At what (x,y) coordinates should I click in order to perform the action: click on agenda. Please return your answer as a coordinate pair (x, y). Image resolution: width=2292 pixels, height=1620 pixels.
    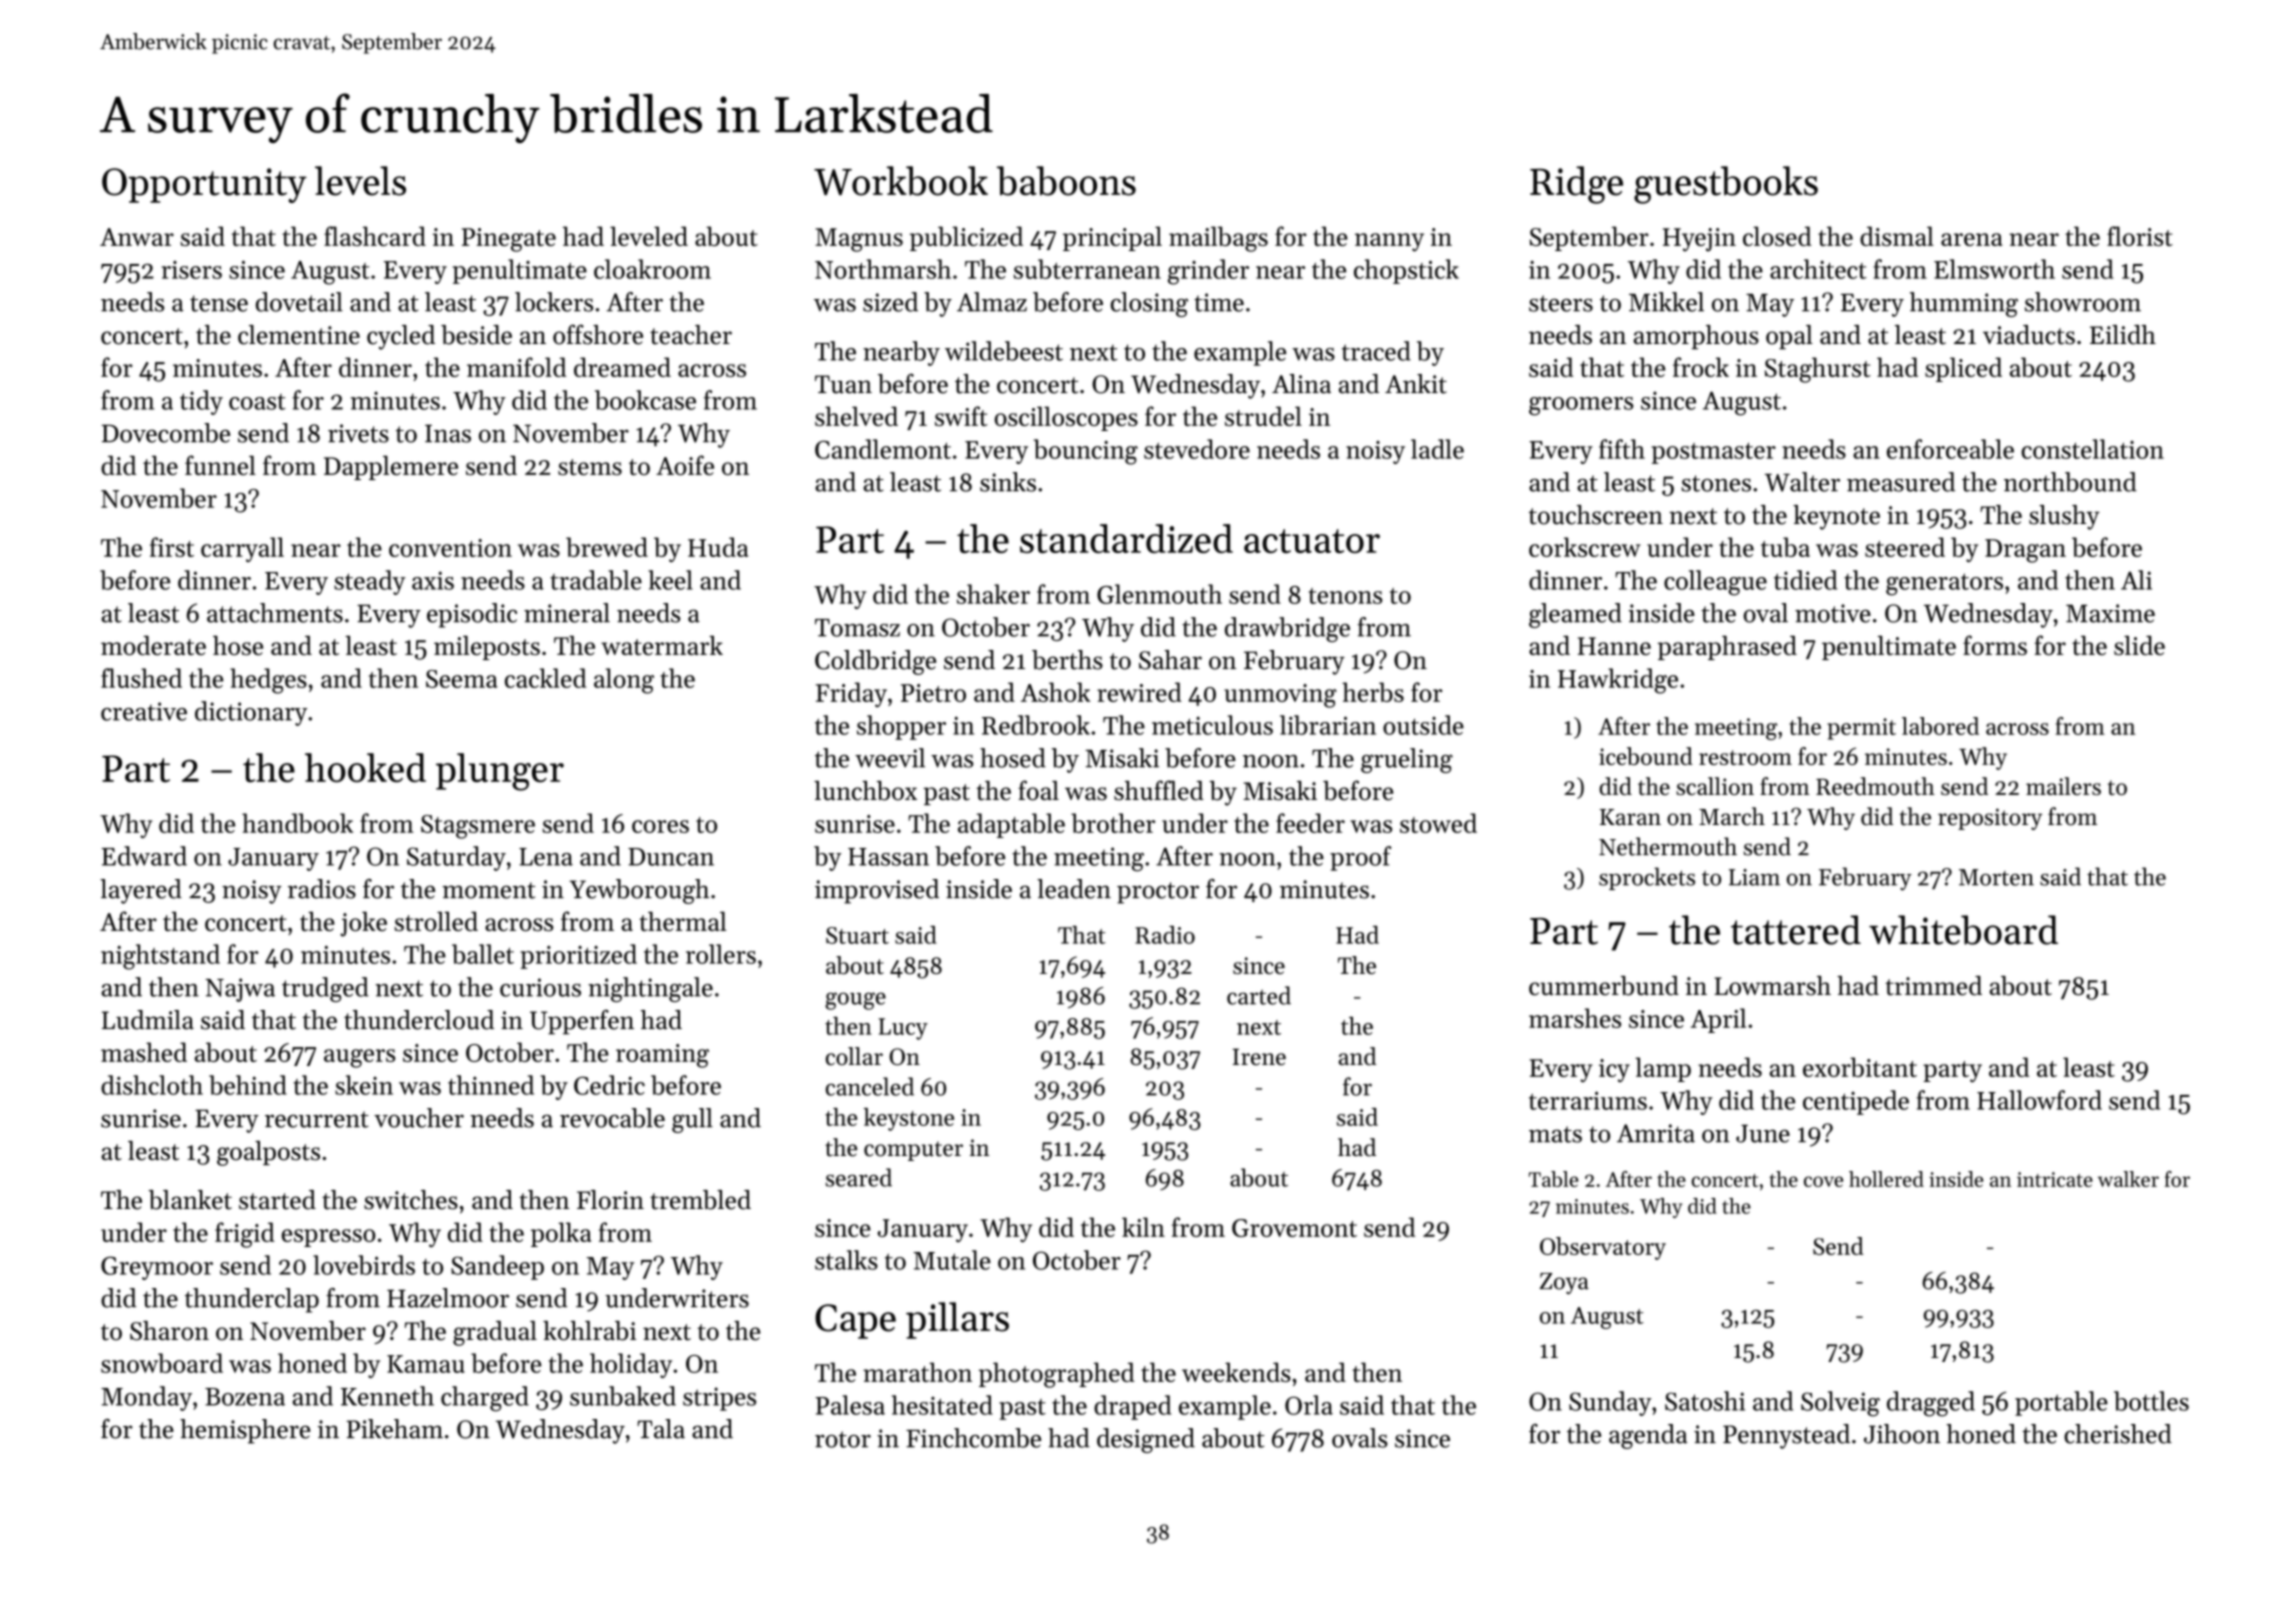
    Looking at the image, I should click on (1648, 1436).
